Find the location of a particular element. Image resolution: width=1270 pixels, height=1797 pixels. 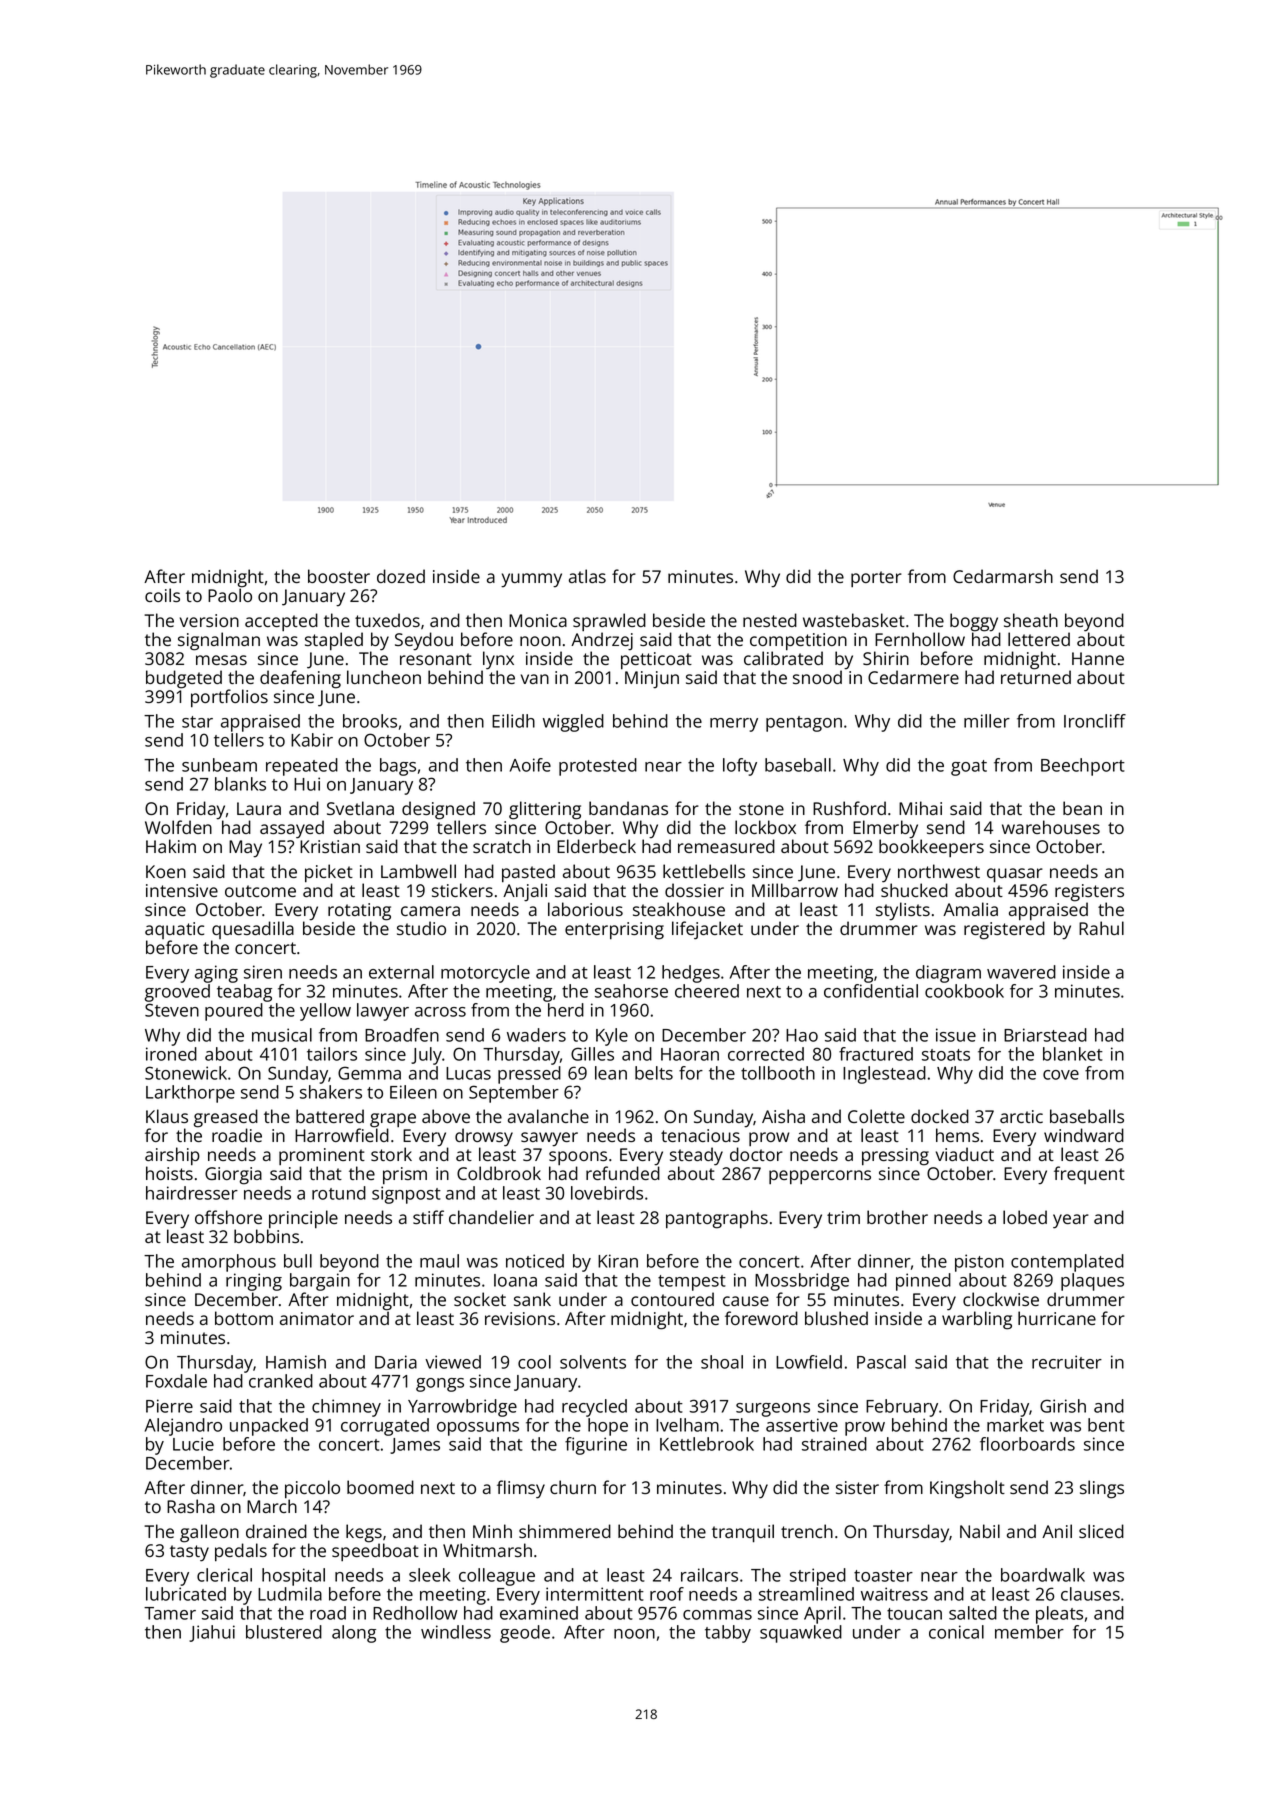

bargain is located at coordinates (320, 1282).
